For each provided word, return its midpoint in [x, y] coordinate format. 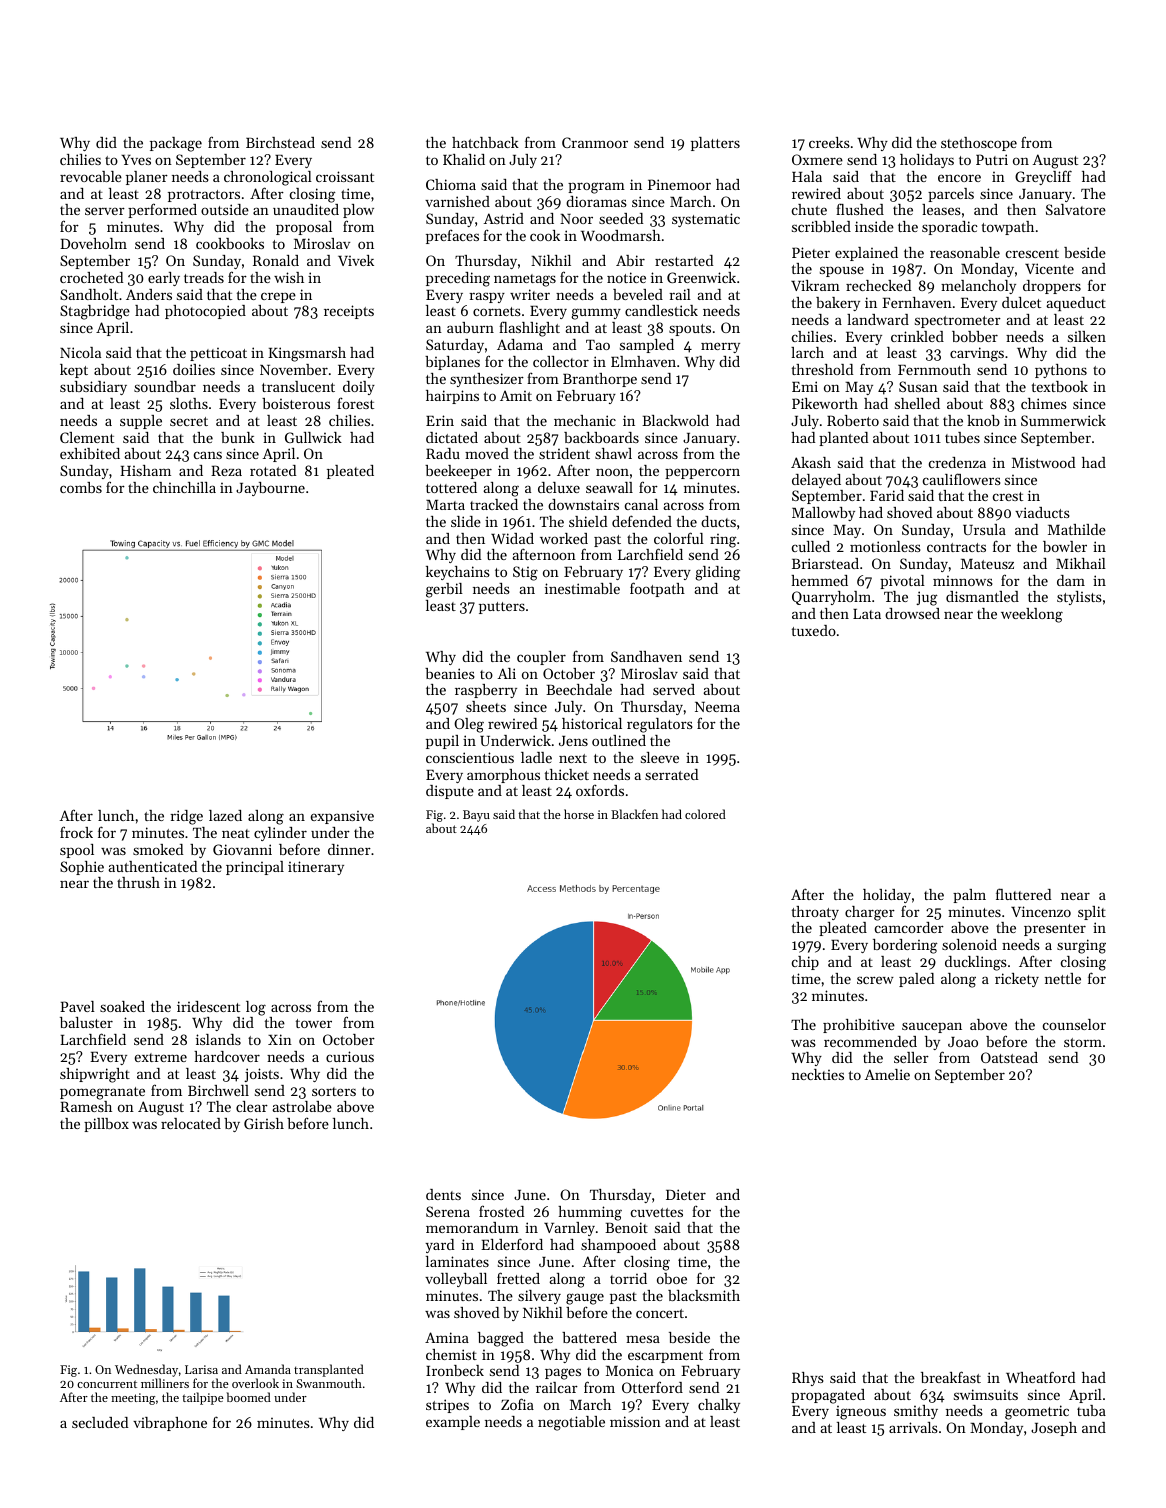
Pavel [77, 1006]
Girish [264, 1123]
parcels [951, 195]
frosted [501, 1211]
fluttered [1023, 894]
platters [715, 144]
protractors [204, 196]
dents [443, 1194]
